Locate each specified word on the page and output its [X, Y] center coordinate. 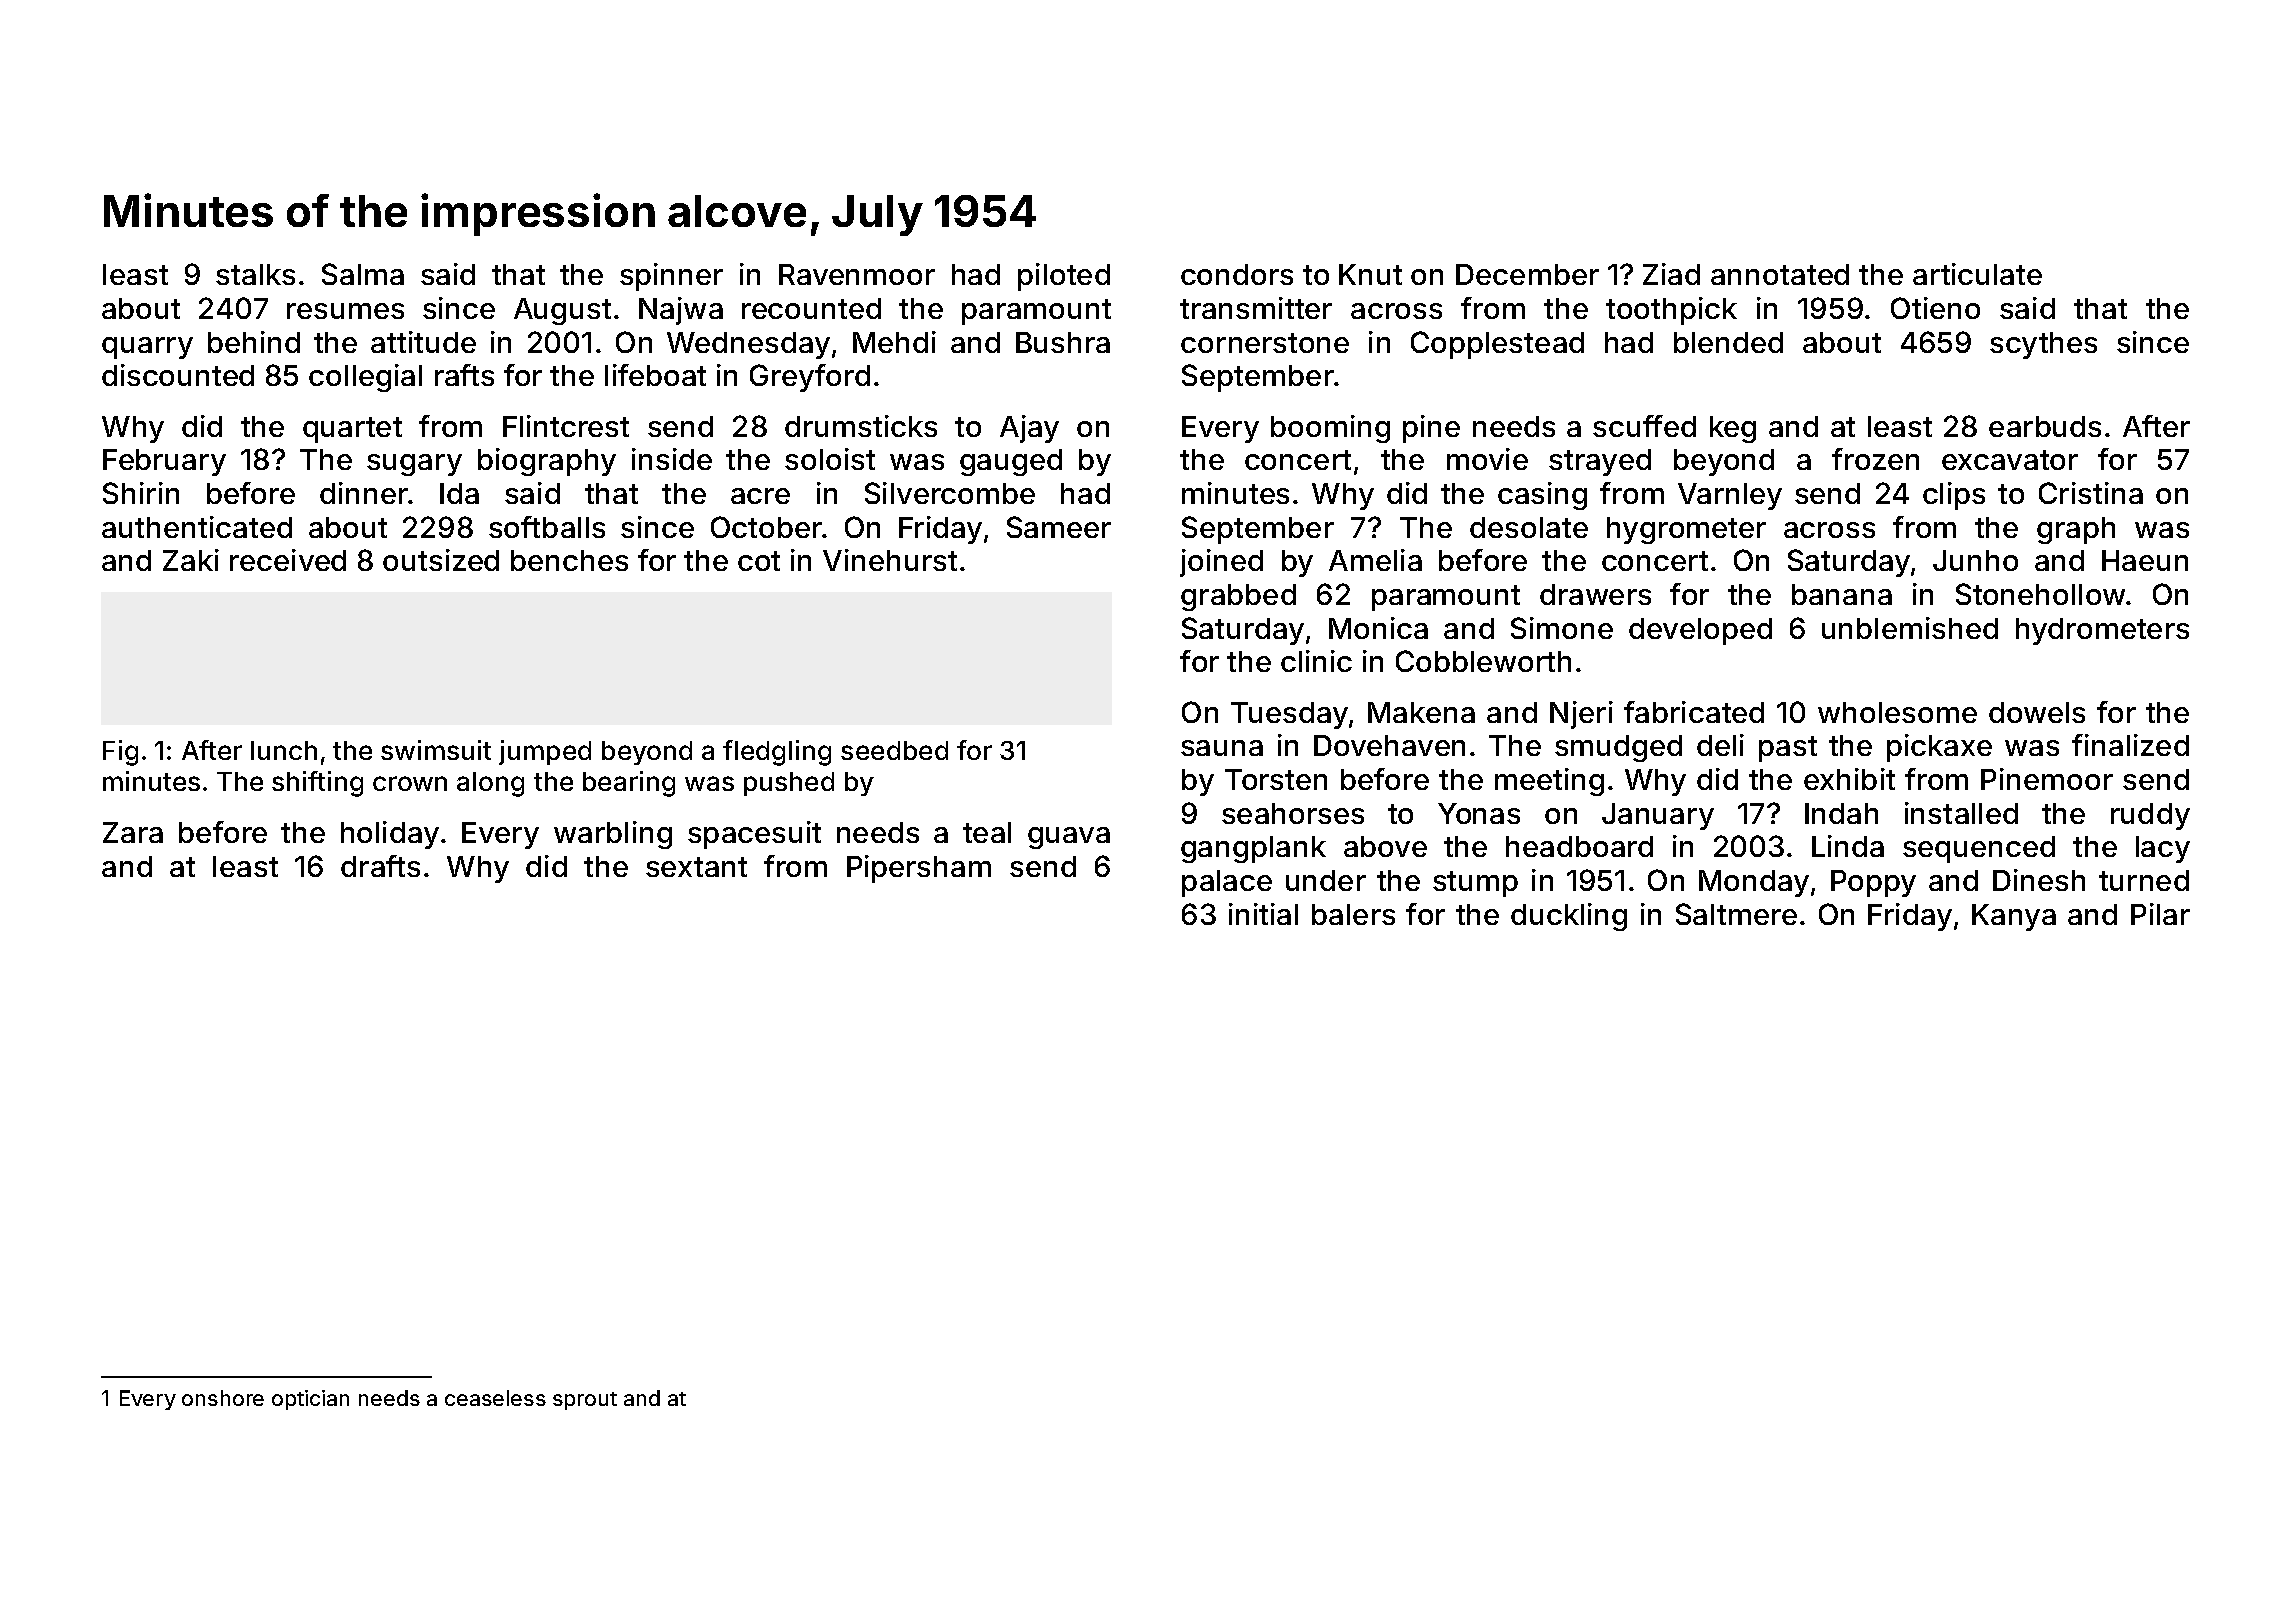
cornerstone [1265, 343]
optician [310, 1400]
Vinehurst [890, 560]
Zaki [191, 560]
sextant [696, 867]
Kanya [2014, 917]
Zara [133, 832]
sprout [585, 1401]
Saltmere [1736, 914]
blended [1728, 342]
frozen [1875, 459]
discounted [178, 375]
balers [1353, 914]
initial [1263, 914]
